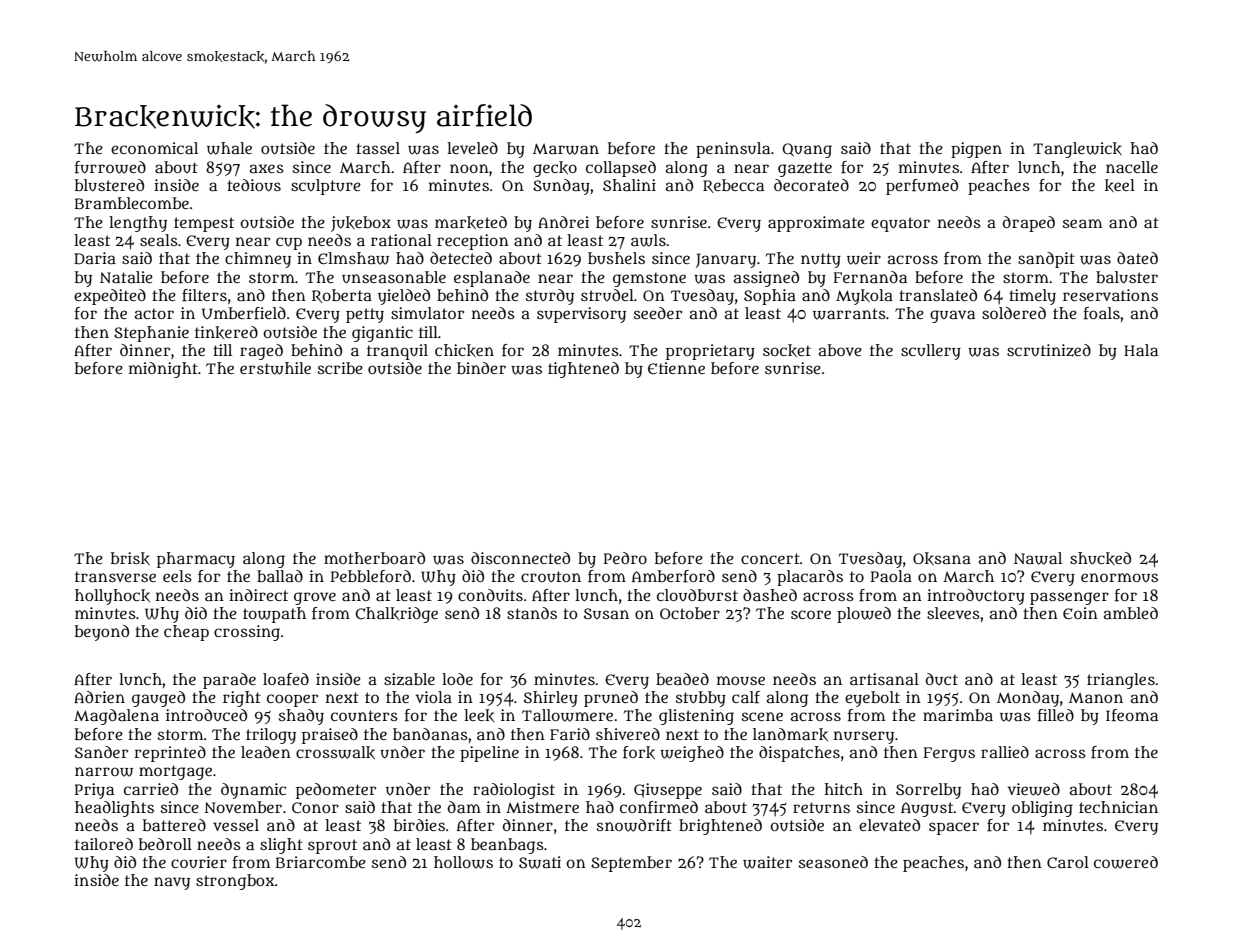  I want to click on rational, so click(401, 240).
